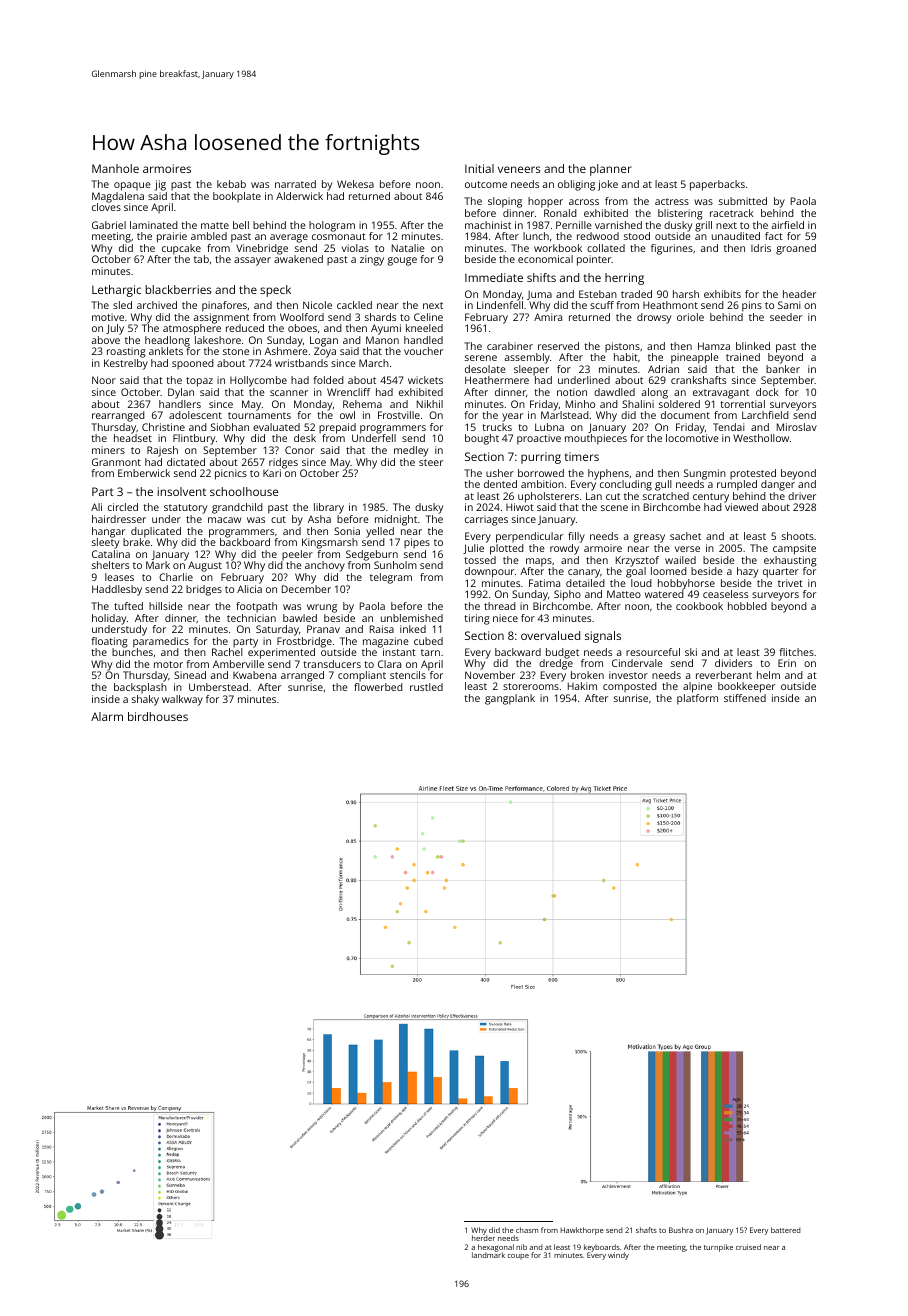 This image has width=908, height=1316. Describe the element at coordinates (539, 562) in the image. I see `maps` at that location.
